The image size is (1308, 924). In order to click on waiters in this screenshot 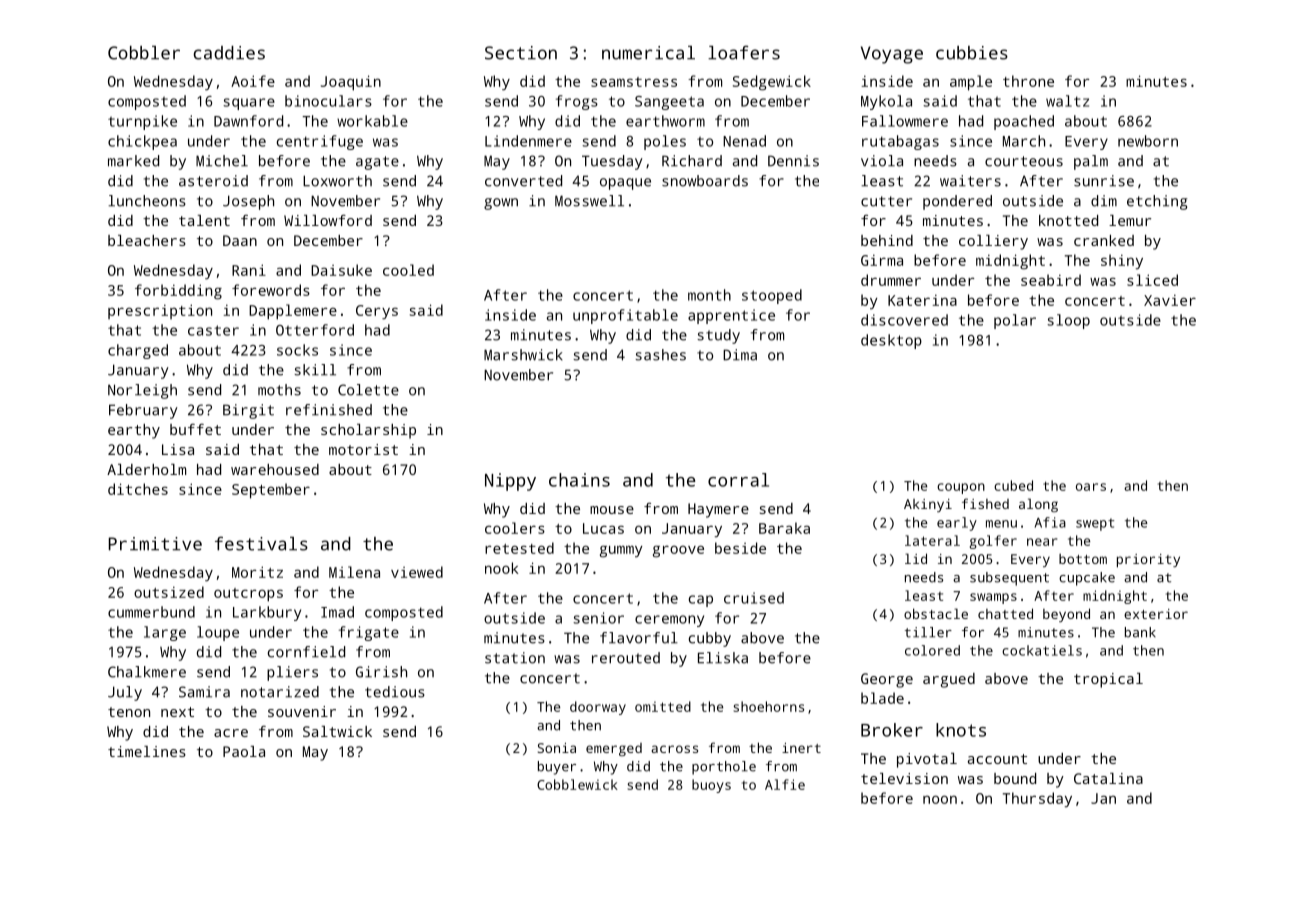, I will do `click(970, 181)`.
